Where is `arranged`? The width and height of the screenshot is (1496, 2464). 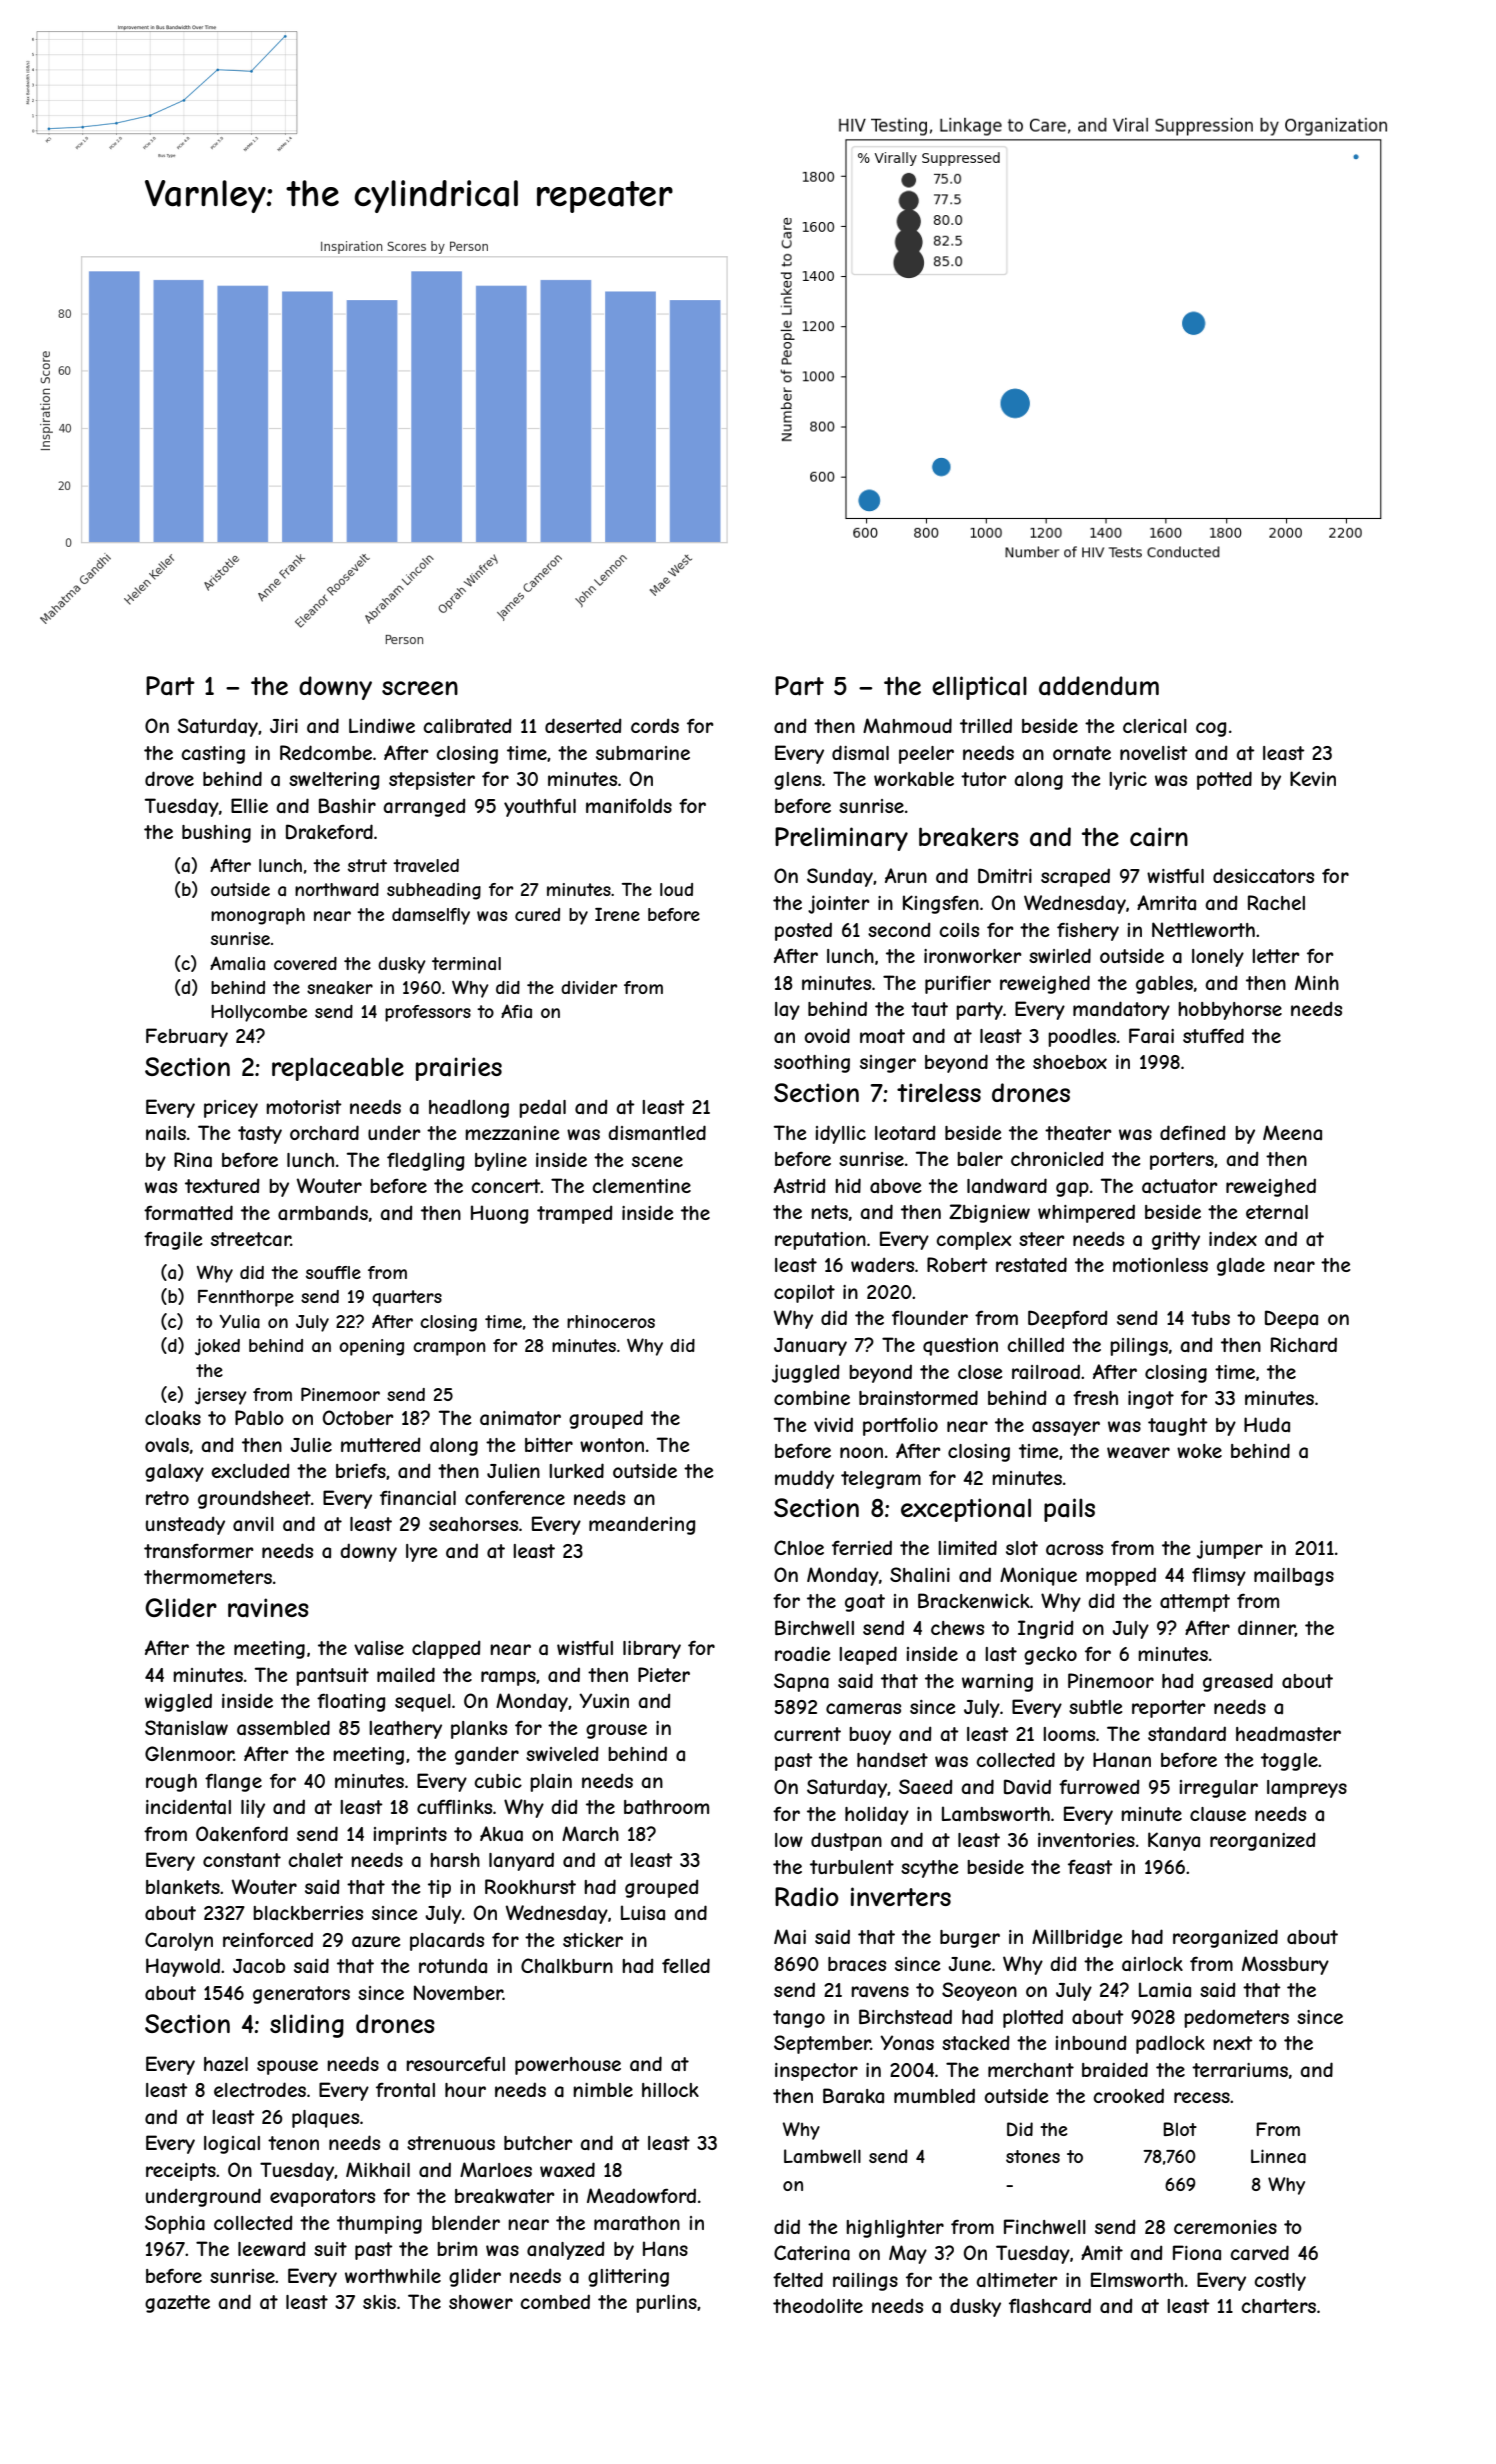
arranged is located at coordinates (424, 807).
